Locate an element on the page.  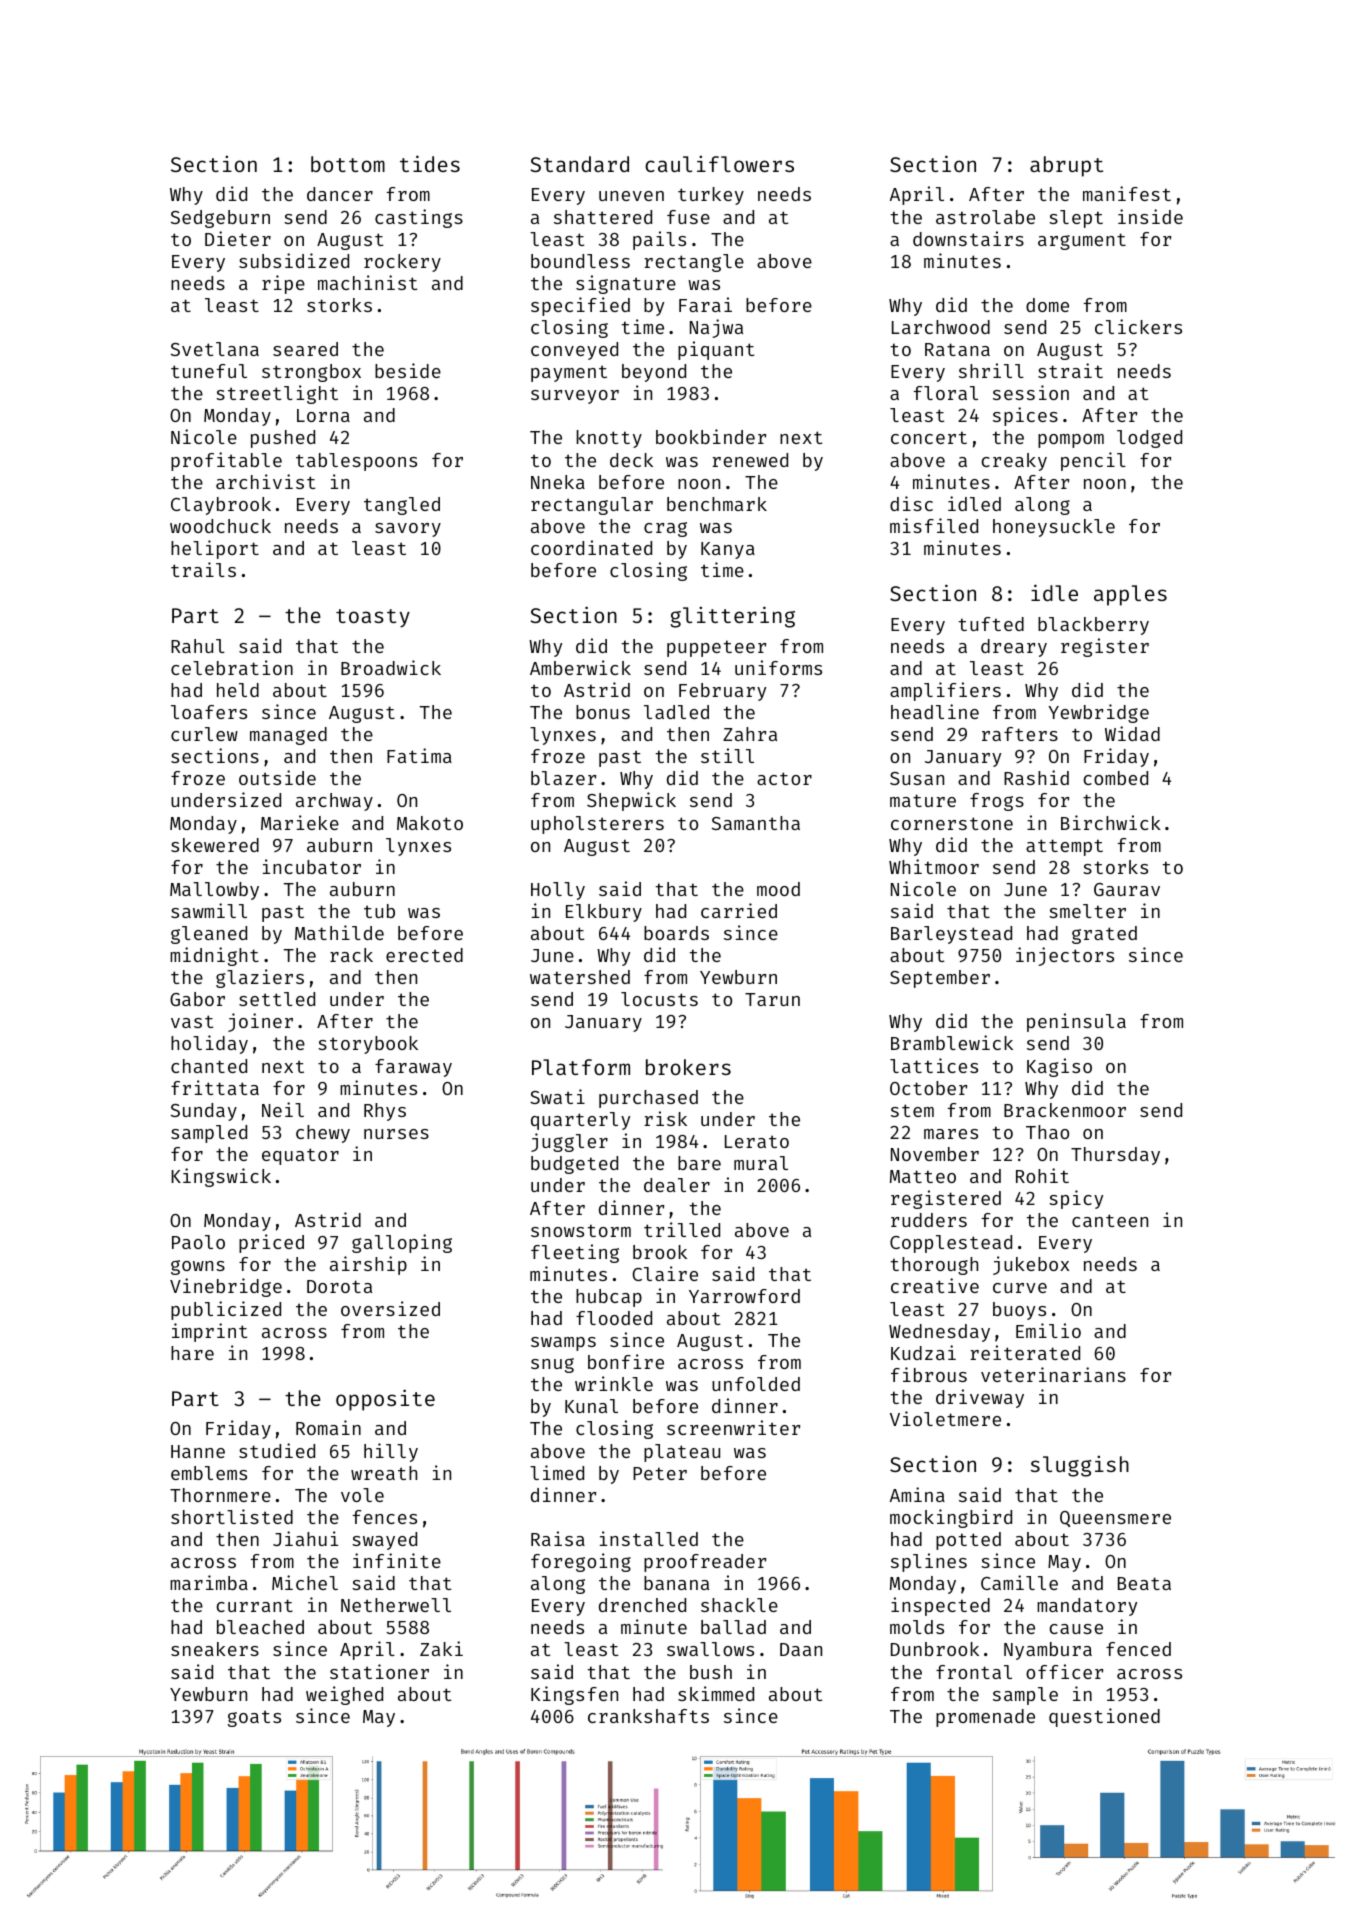
Raisa is located at coordinates (558, 1538).
